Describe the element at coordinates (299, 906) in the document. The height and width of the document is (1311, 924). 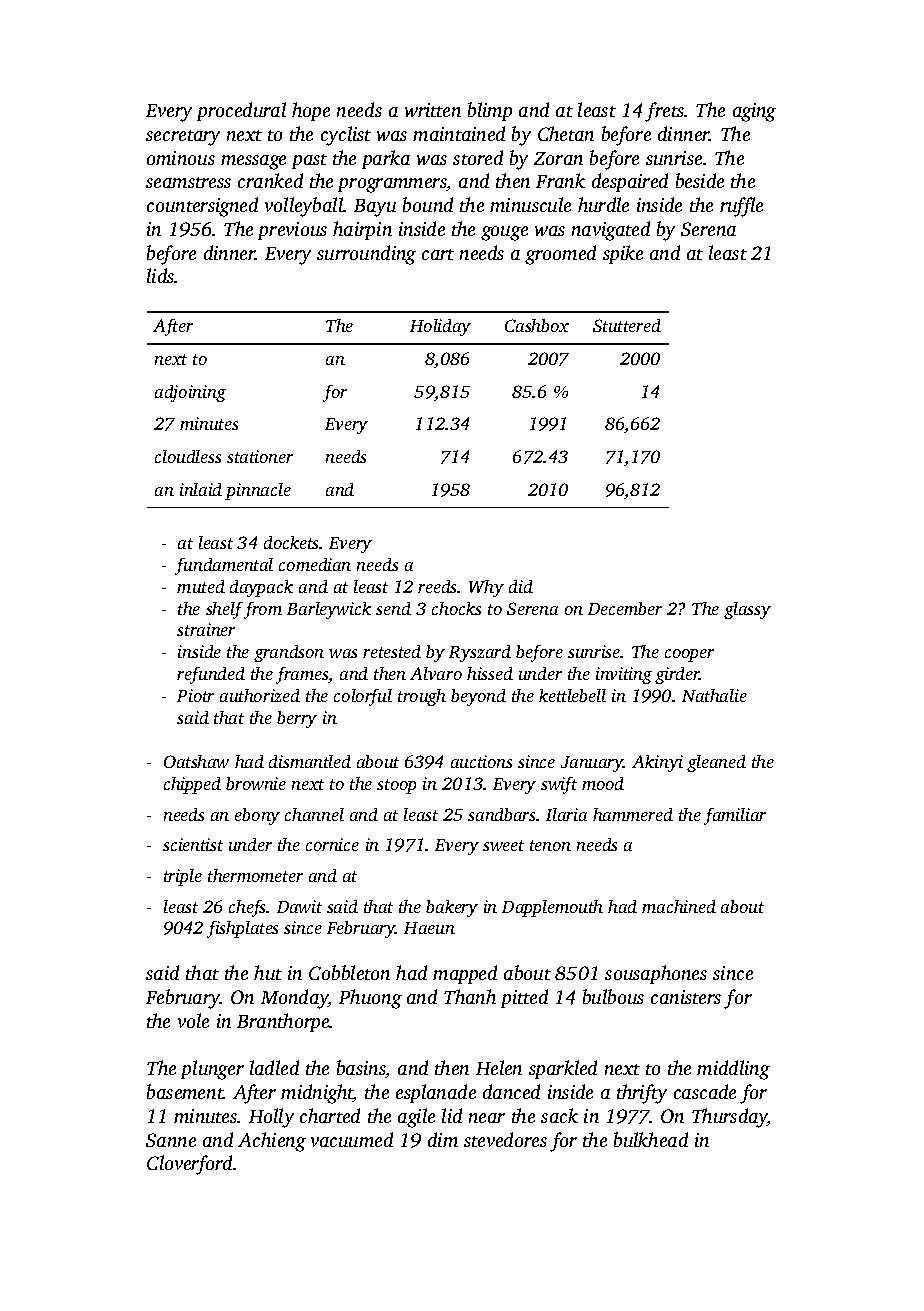
I see `Dawit` at that location.
